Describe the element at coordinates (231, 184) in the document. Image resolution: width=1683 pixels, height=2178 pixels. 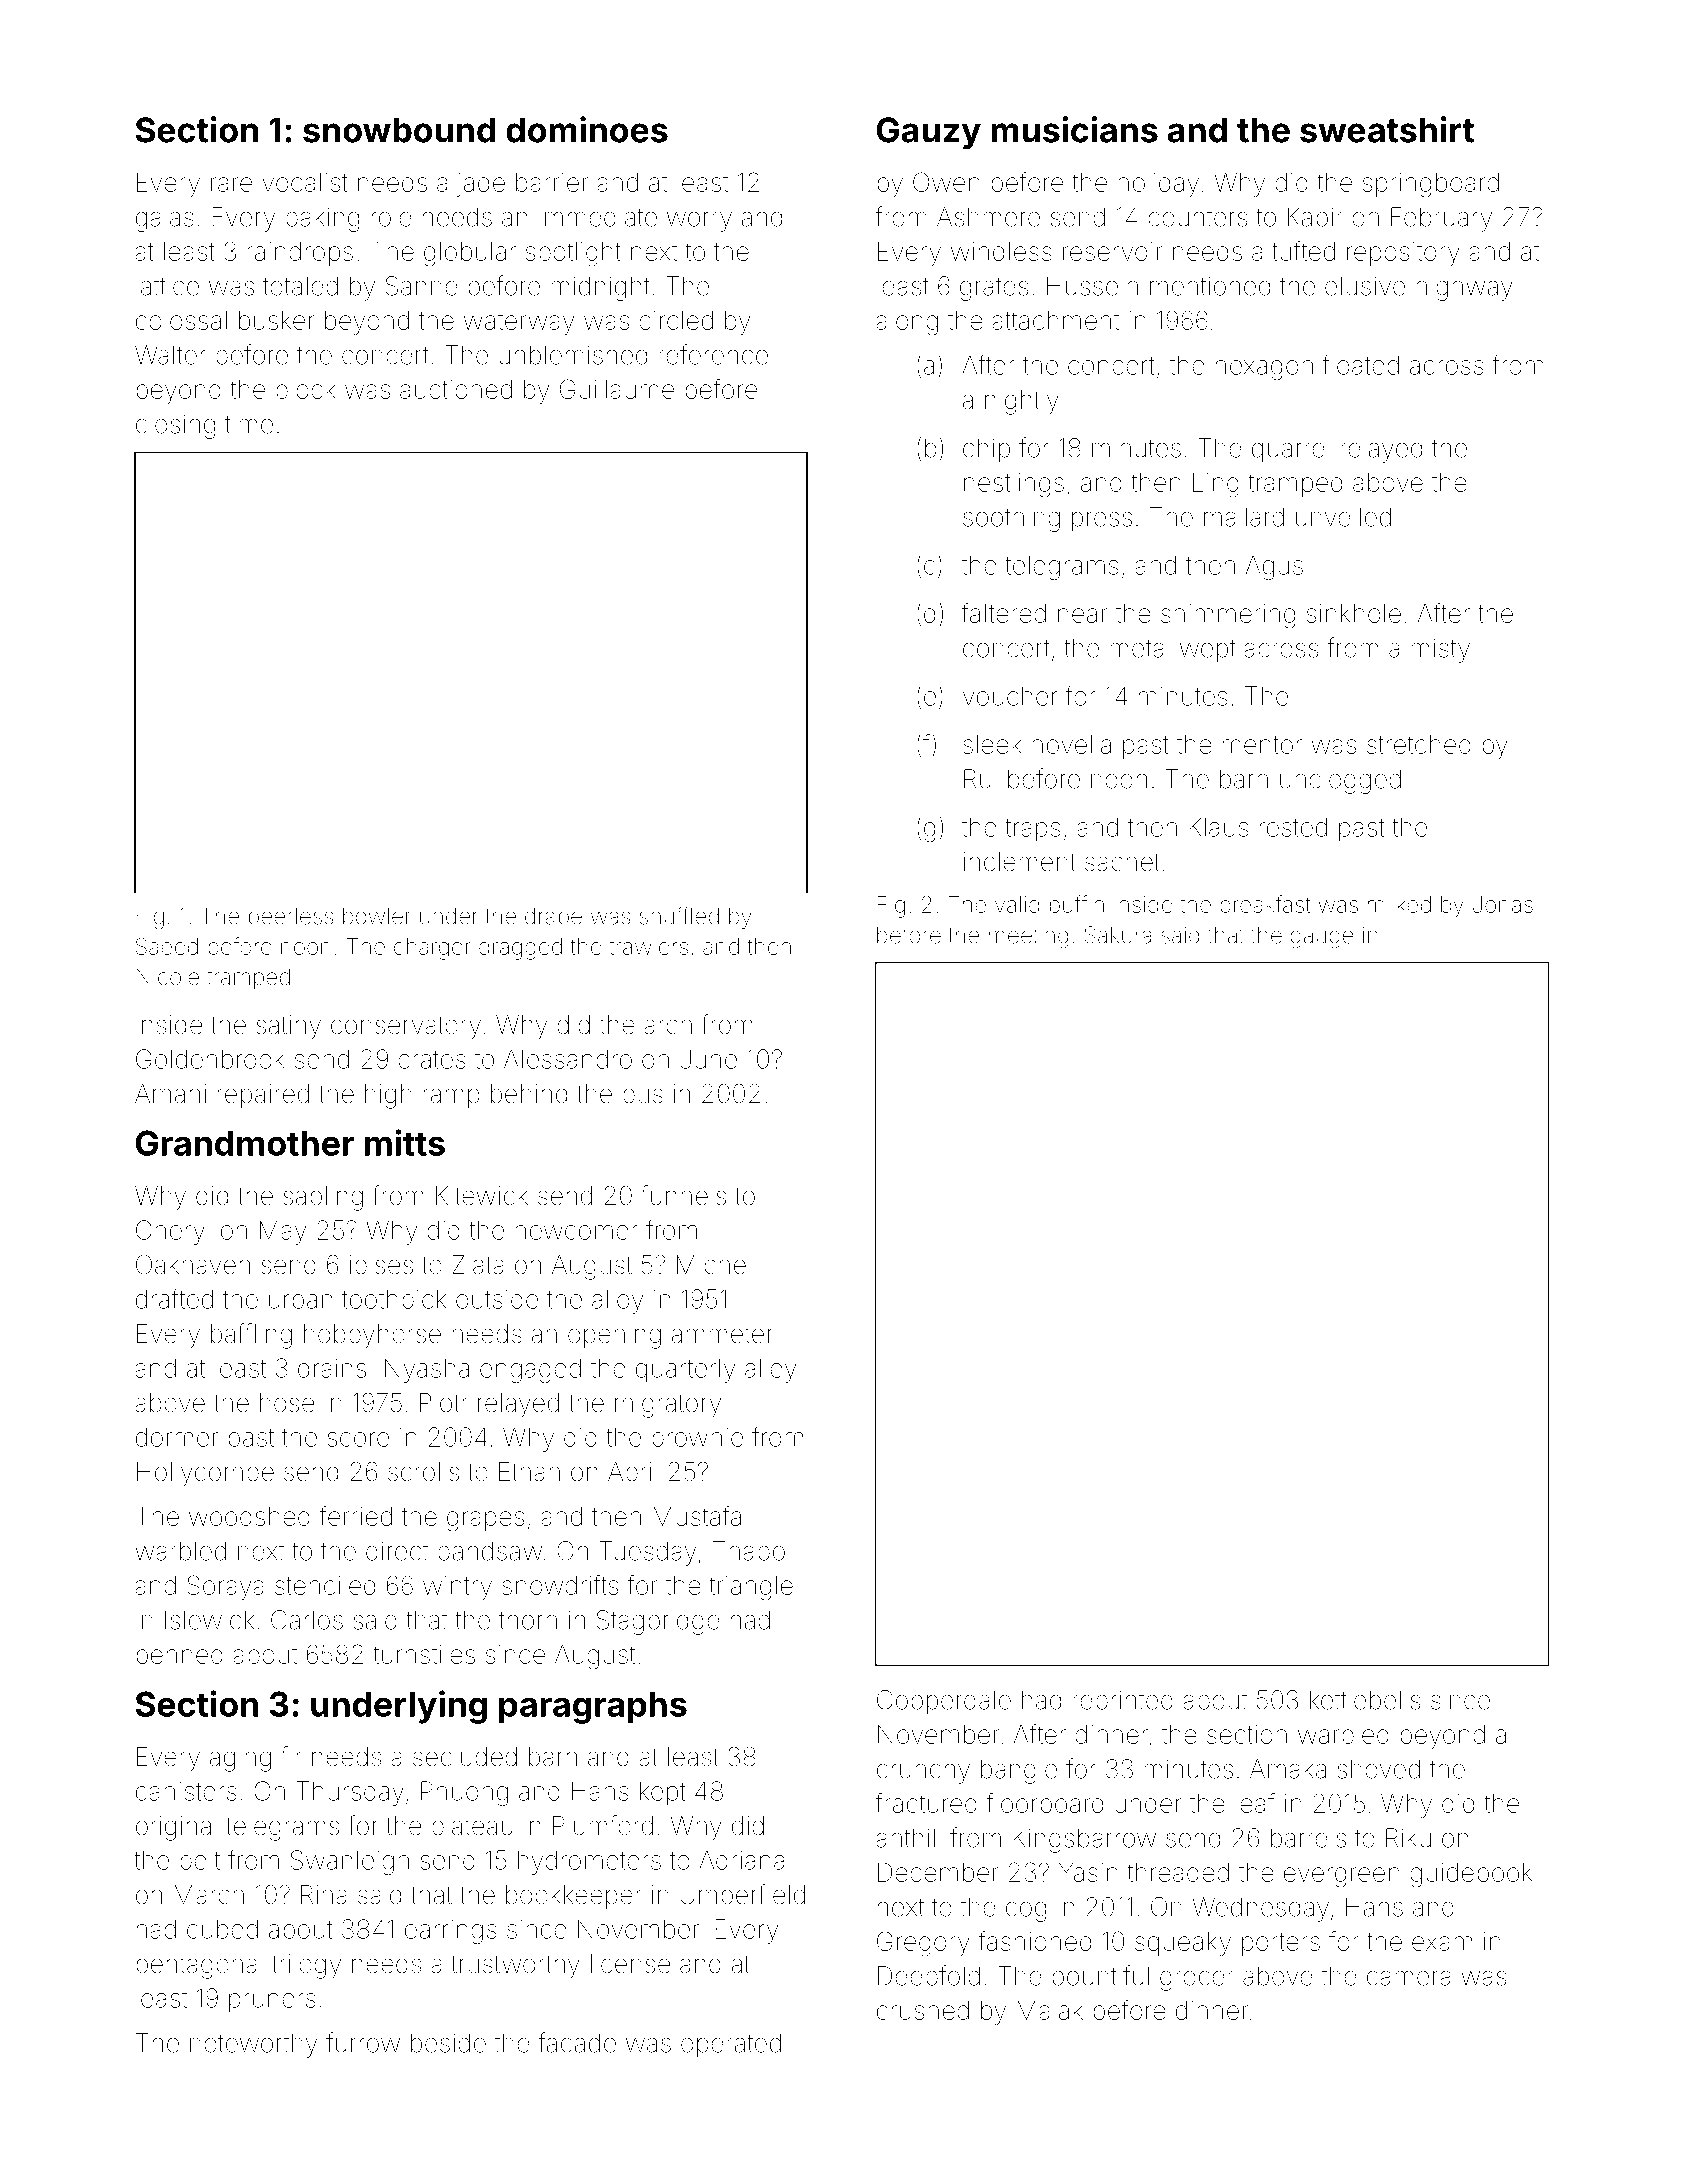
I see `rare` at that location.
